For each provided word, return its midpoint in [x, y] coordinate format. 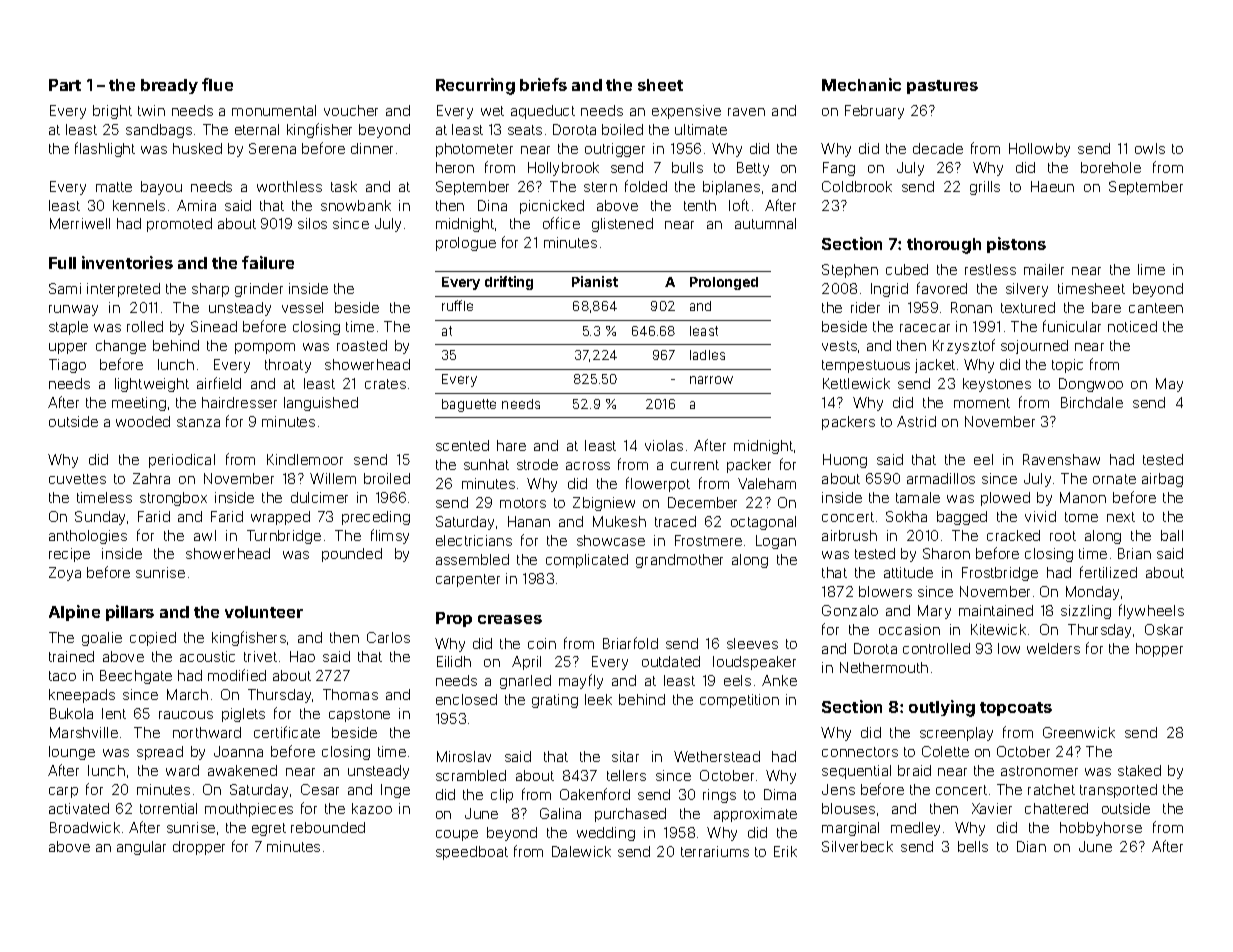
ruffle [457, 305]
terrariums [715, 851]
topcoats [1016, 709]
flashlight [105, 149]
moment [982, 403]
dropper [199, 848]
